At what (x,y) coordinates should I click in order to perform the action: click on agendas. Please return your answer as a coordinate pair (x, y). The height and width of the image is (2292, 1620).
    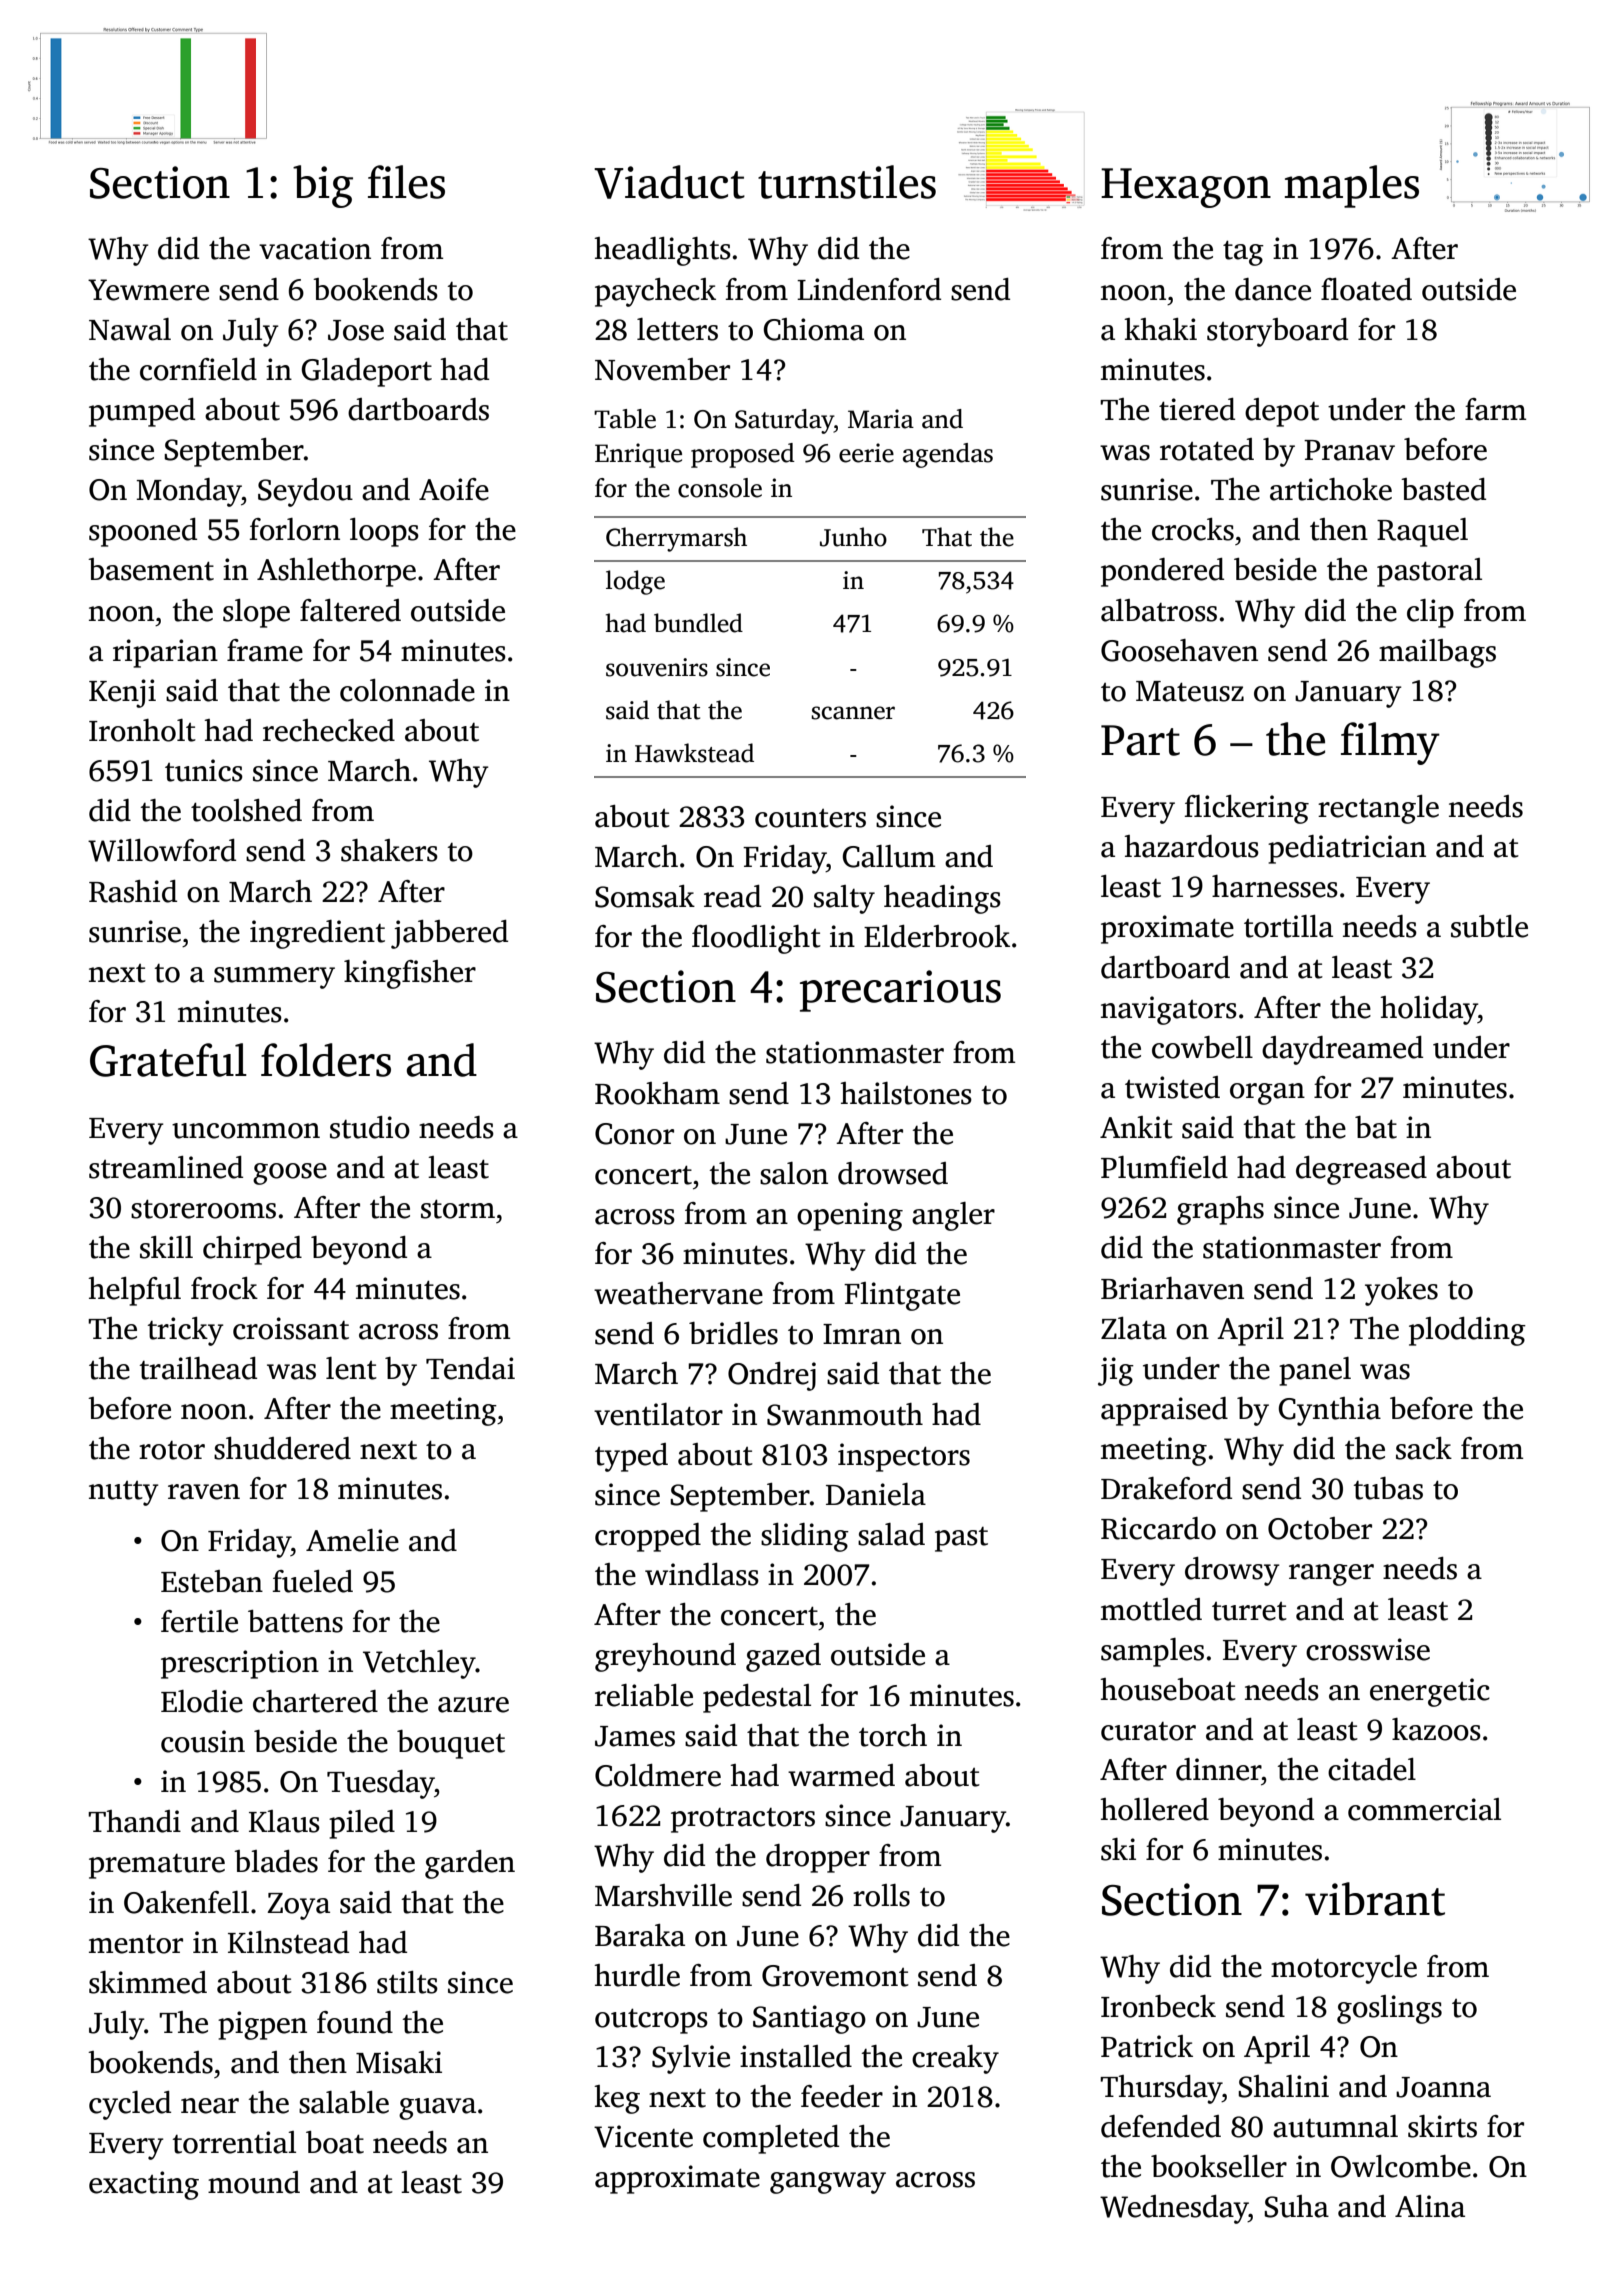
    Looking at the image, I should click on (948, 455).
